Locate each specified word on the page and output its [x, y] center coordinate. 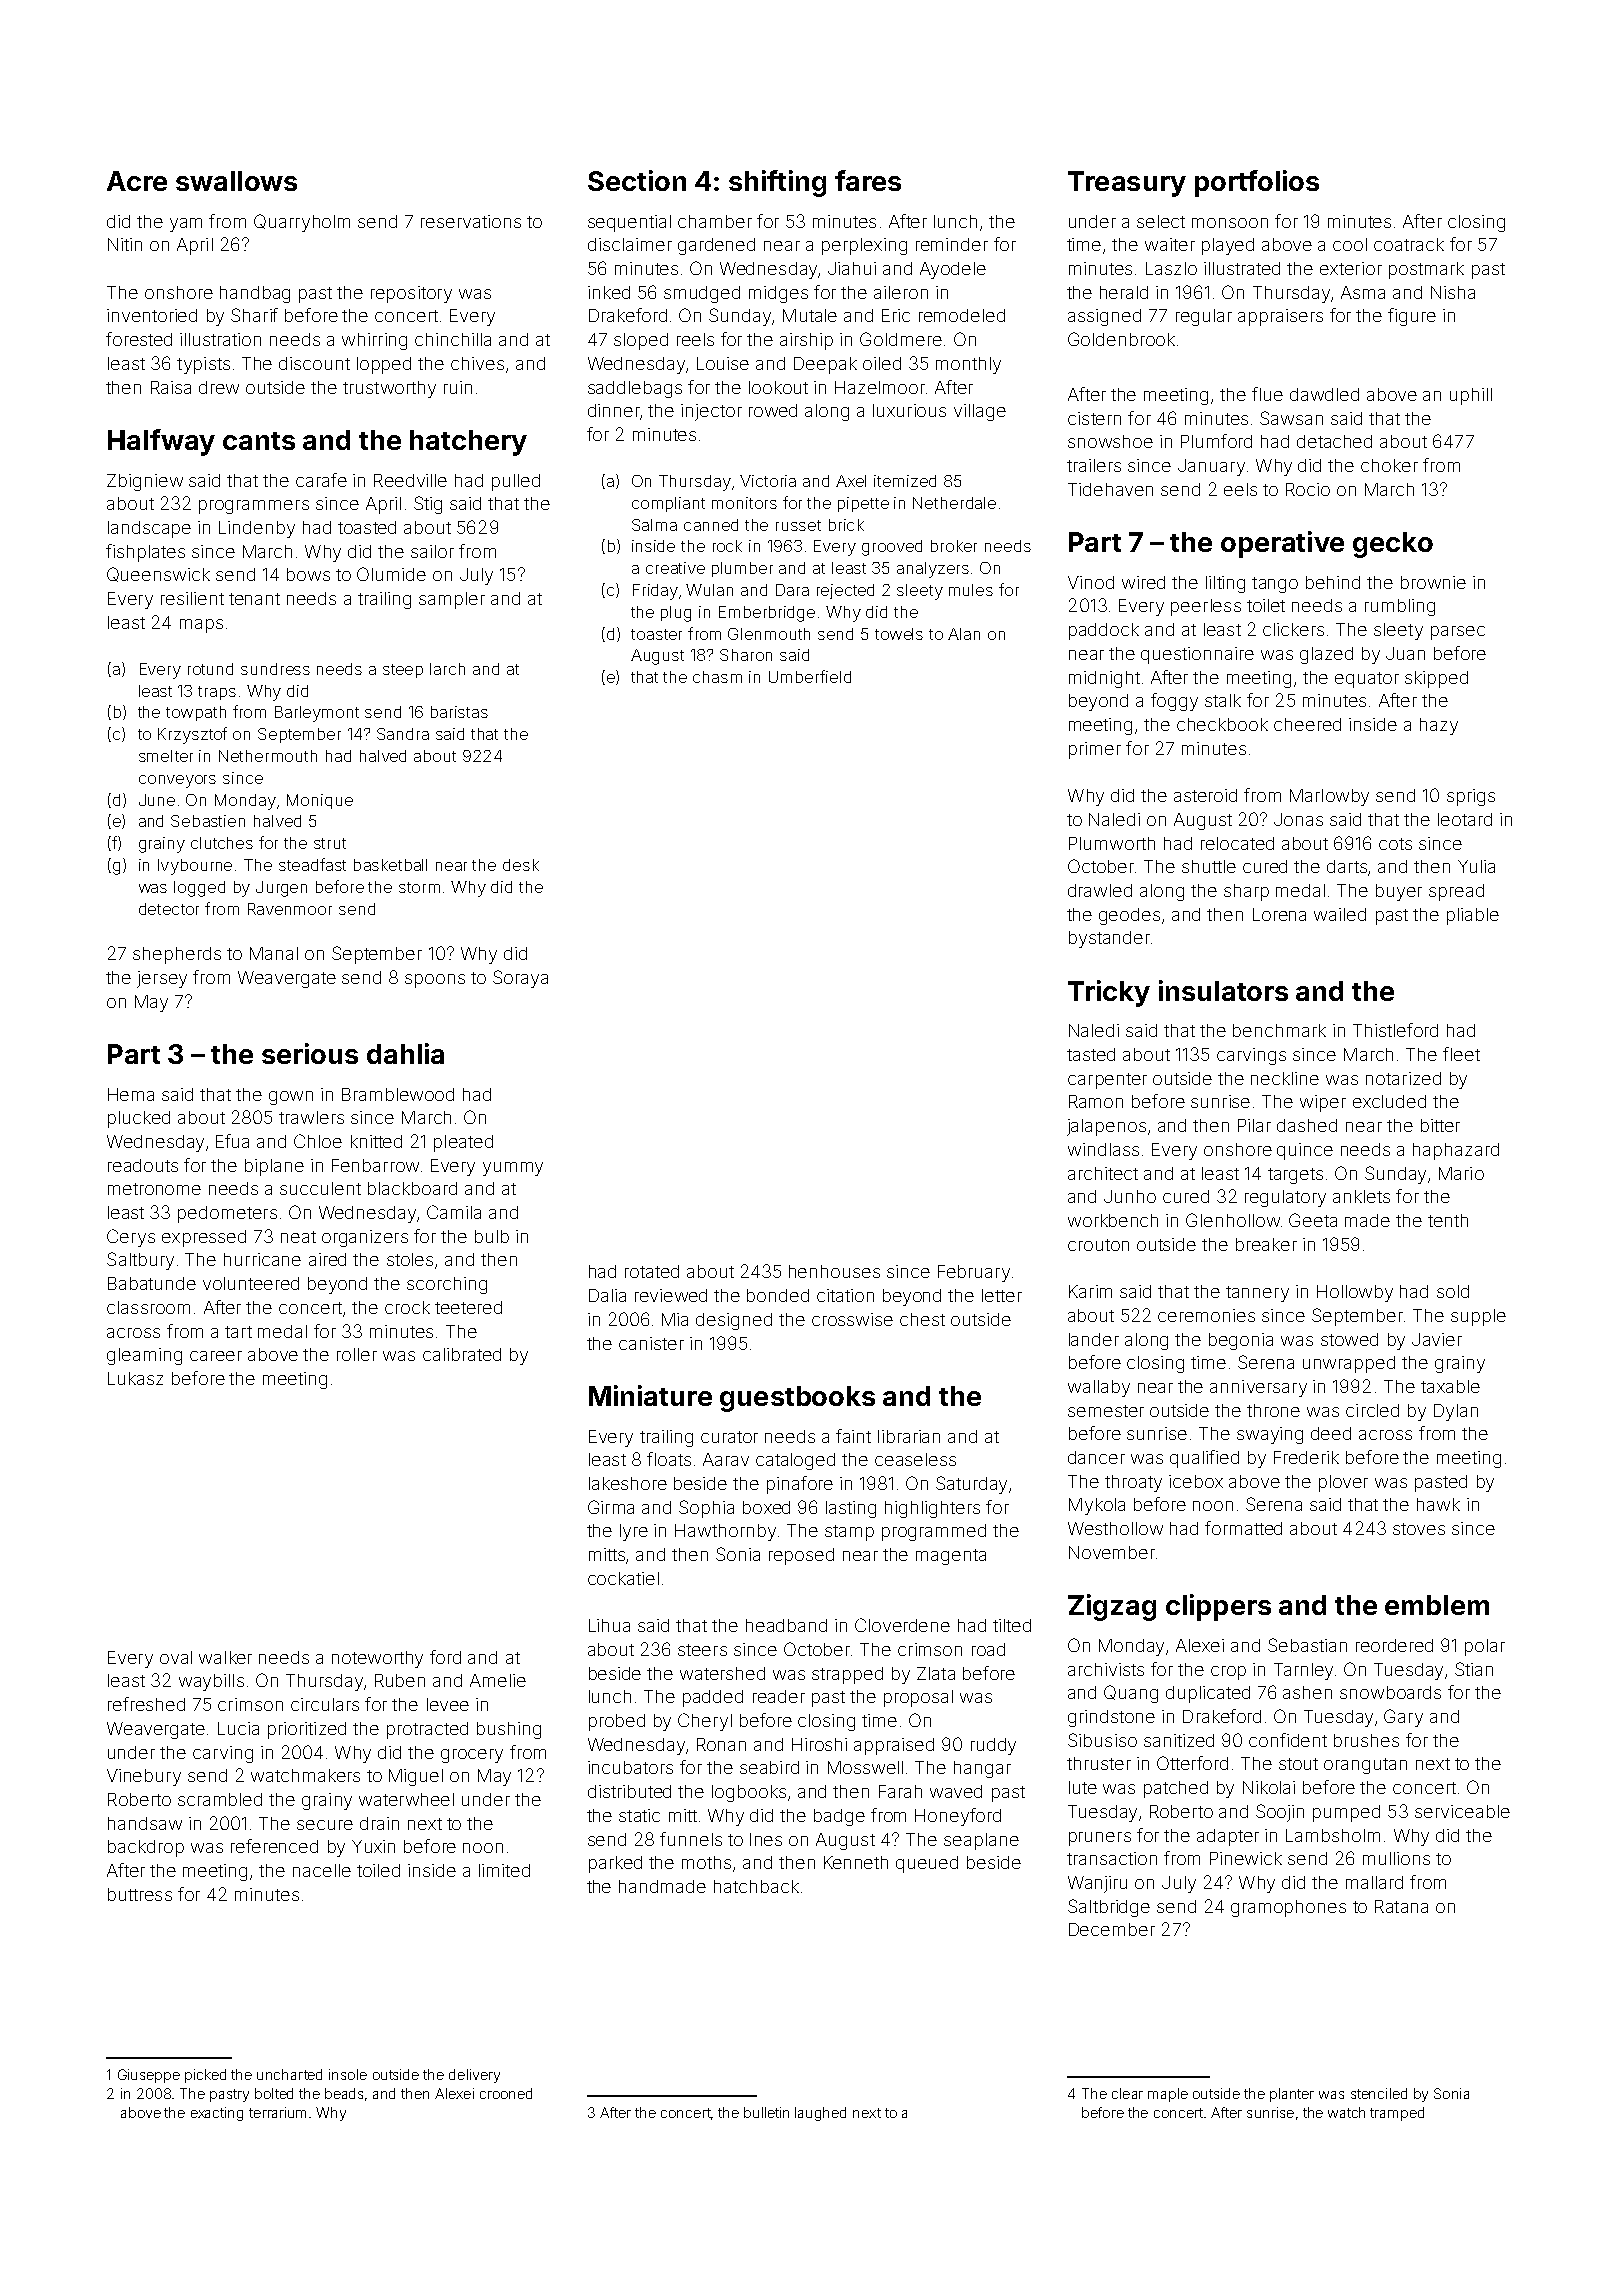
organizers [365, 1238]
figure [1412, 317]
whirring [374, 341]
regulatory [1285, 1198]
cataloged [795, 1461]
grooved [892, 548]
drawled [1100, 890]
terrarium [277, 2112]
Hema [131, 1094]
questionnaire [1197, 655]
